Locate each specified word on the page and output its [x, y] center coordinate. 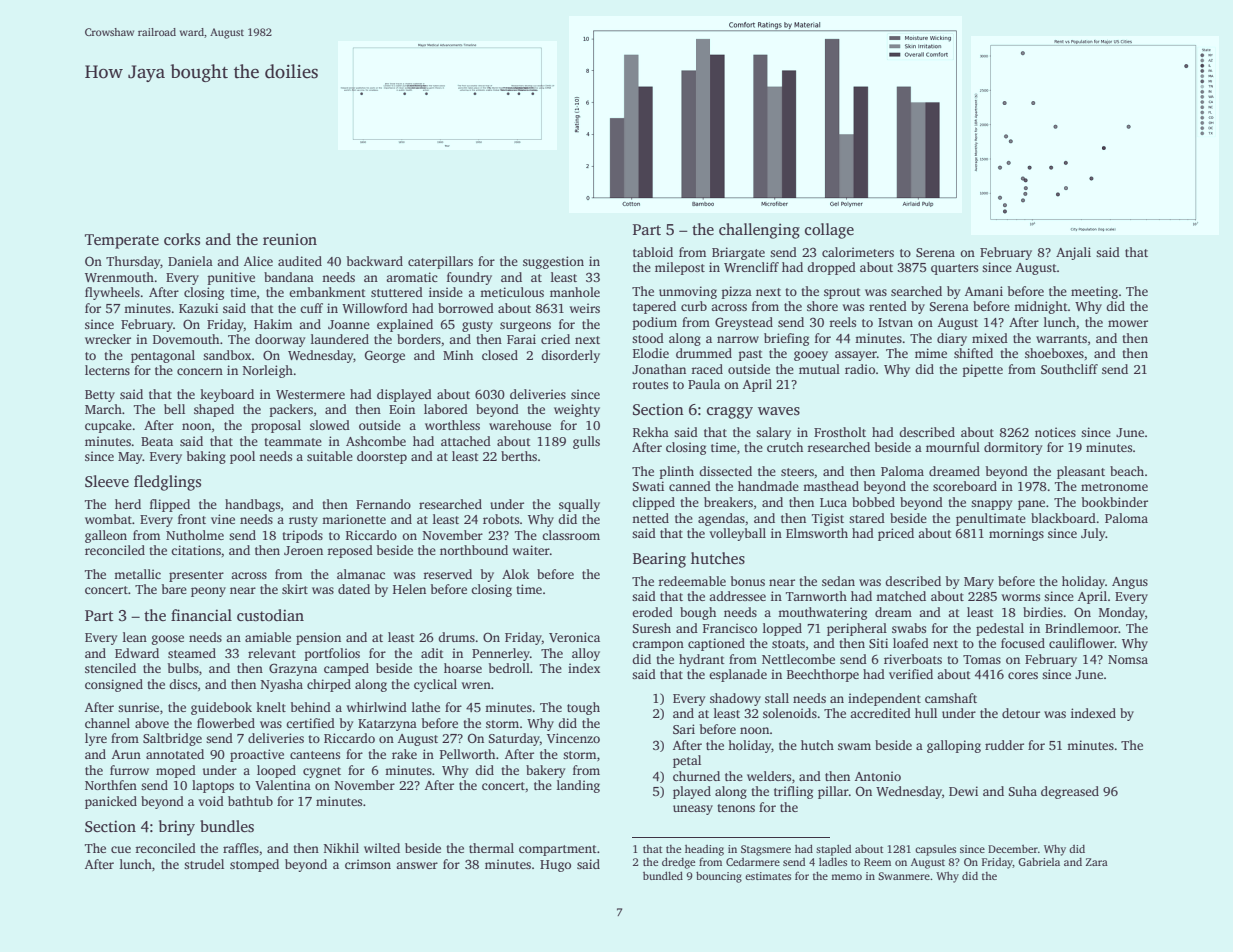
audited [300, 261]
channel [107, 723]
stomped [254, 865]
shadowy [735, 699]
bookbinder [1115, 502]
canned [690, 486]
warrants [1061, 339]
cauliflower [1082, 643]
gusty [477, 326]
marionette [354, 519]
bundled [663, 875]
